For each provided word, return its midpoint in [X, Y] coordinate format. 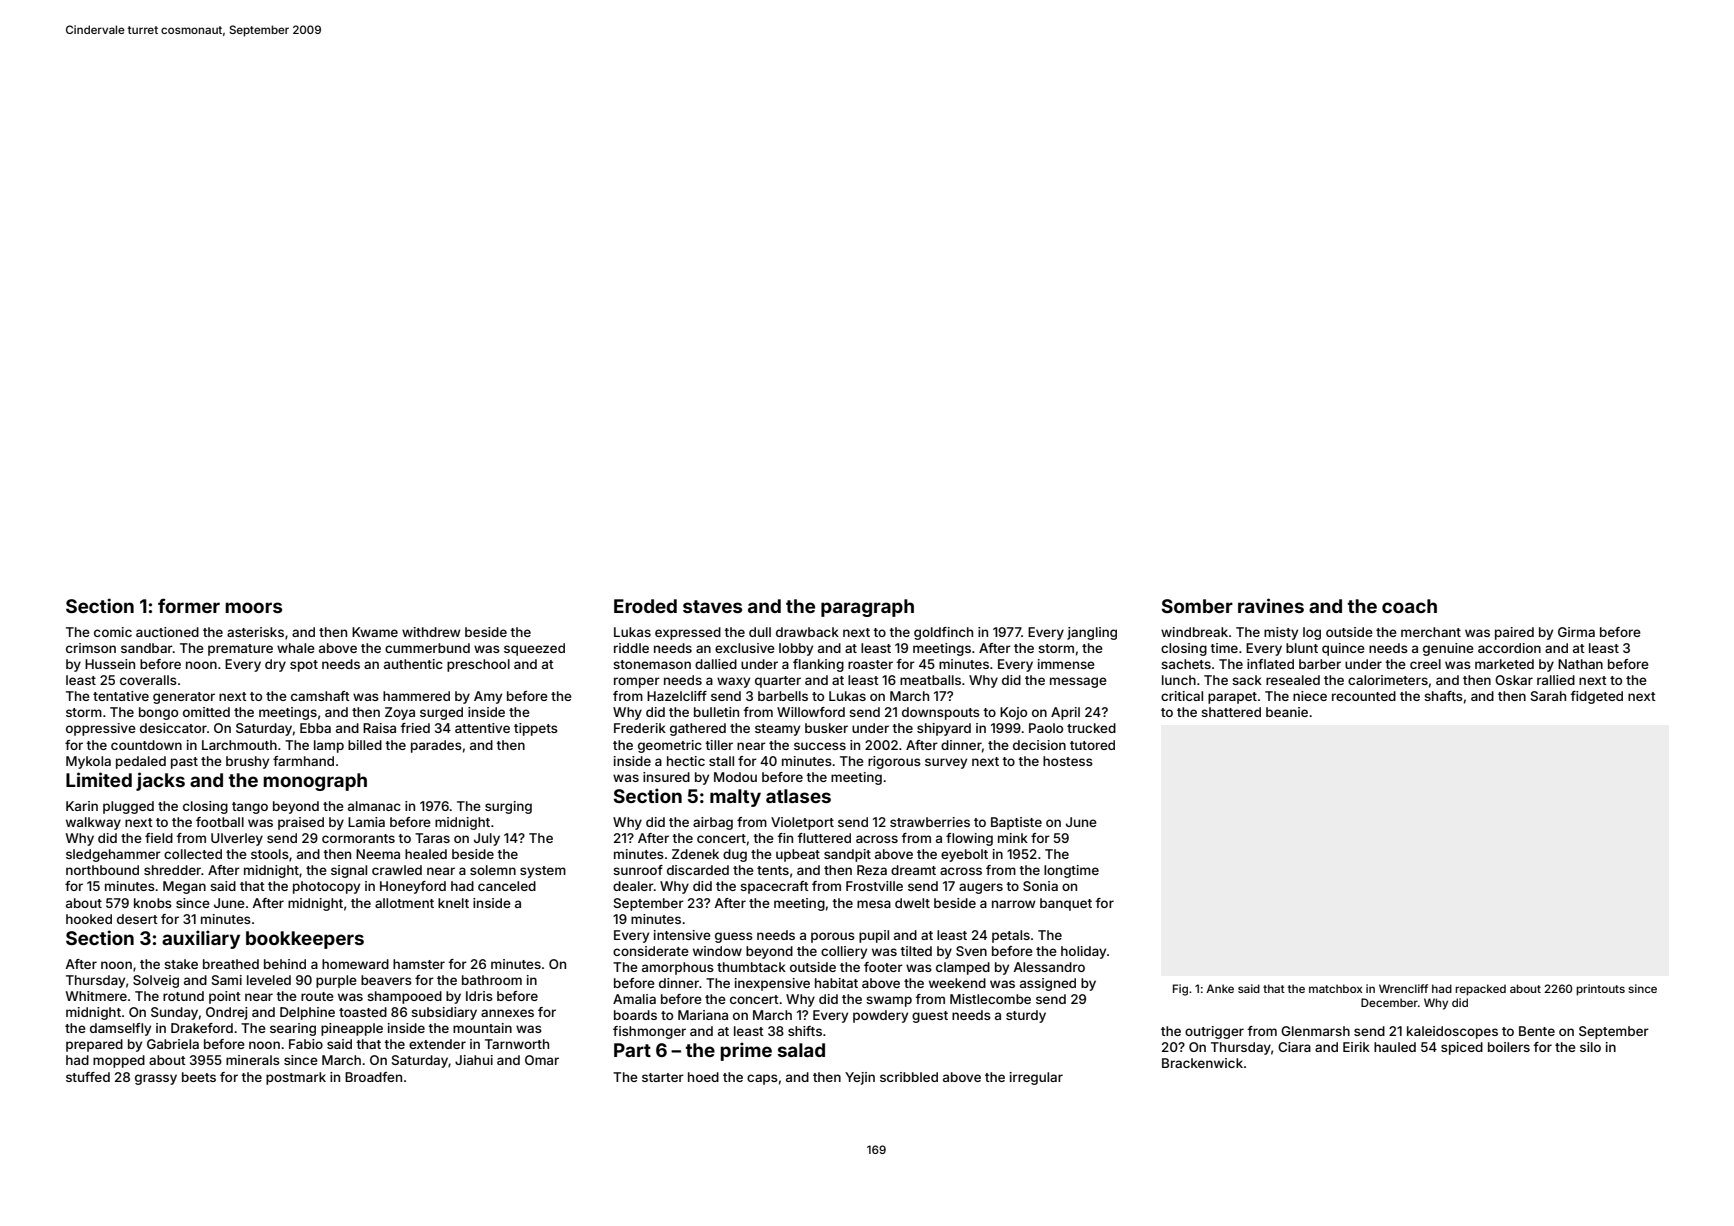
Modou [735, 777]
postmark [296, 1078]
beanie [1287, 712]
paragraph [867, 608]
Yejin [860, 1078]
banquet [1066, 904]
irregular [1036, 1078]
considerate [651, 951]
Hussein [110, 664]
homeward [355, 964]
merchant [1431, 632]
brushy [247, 762]
